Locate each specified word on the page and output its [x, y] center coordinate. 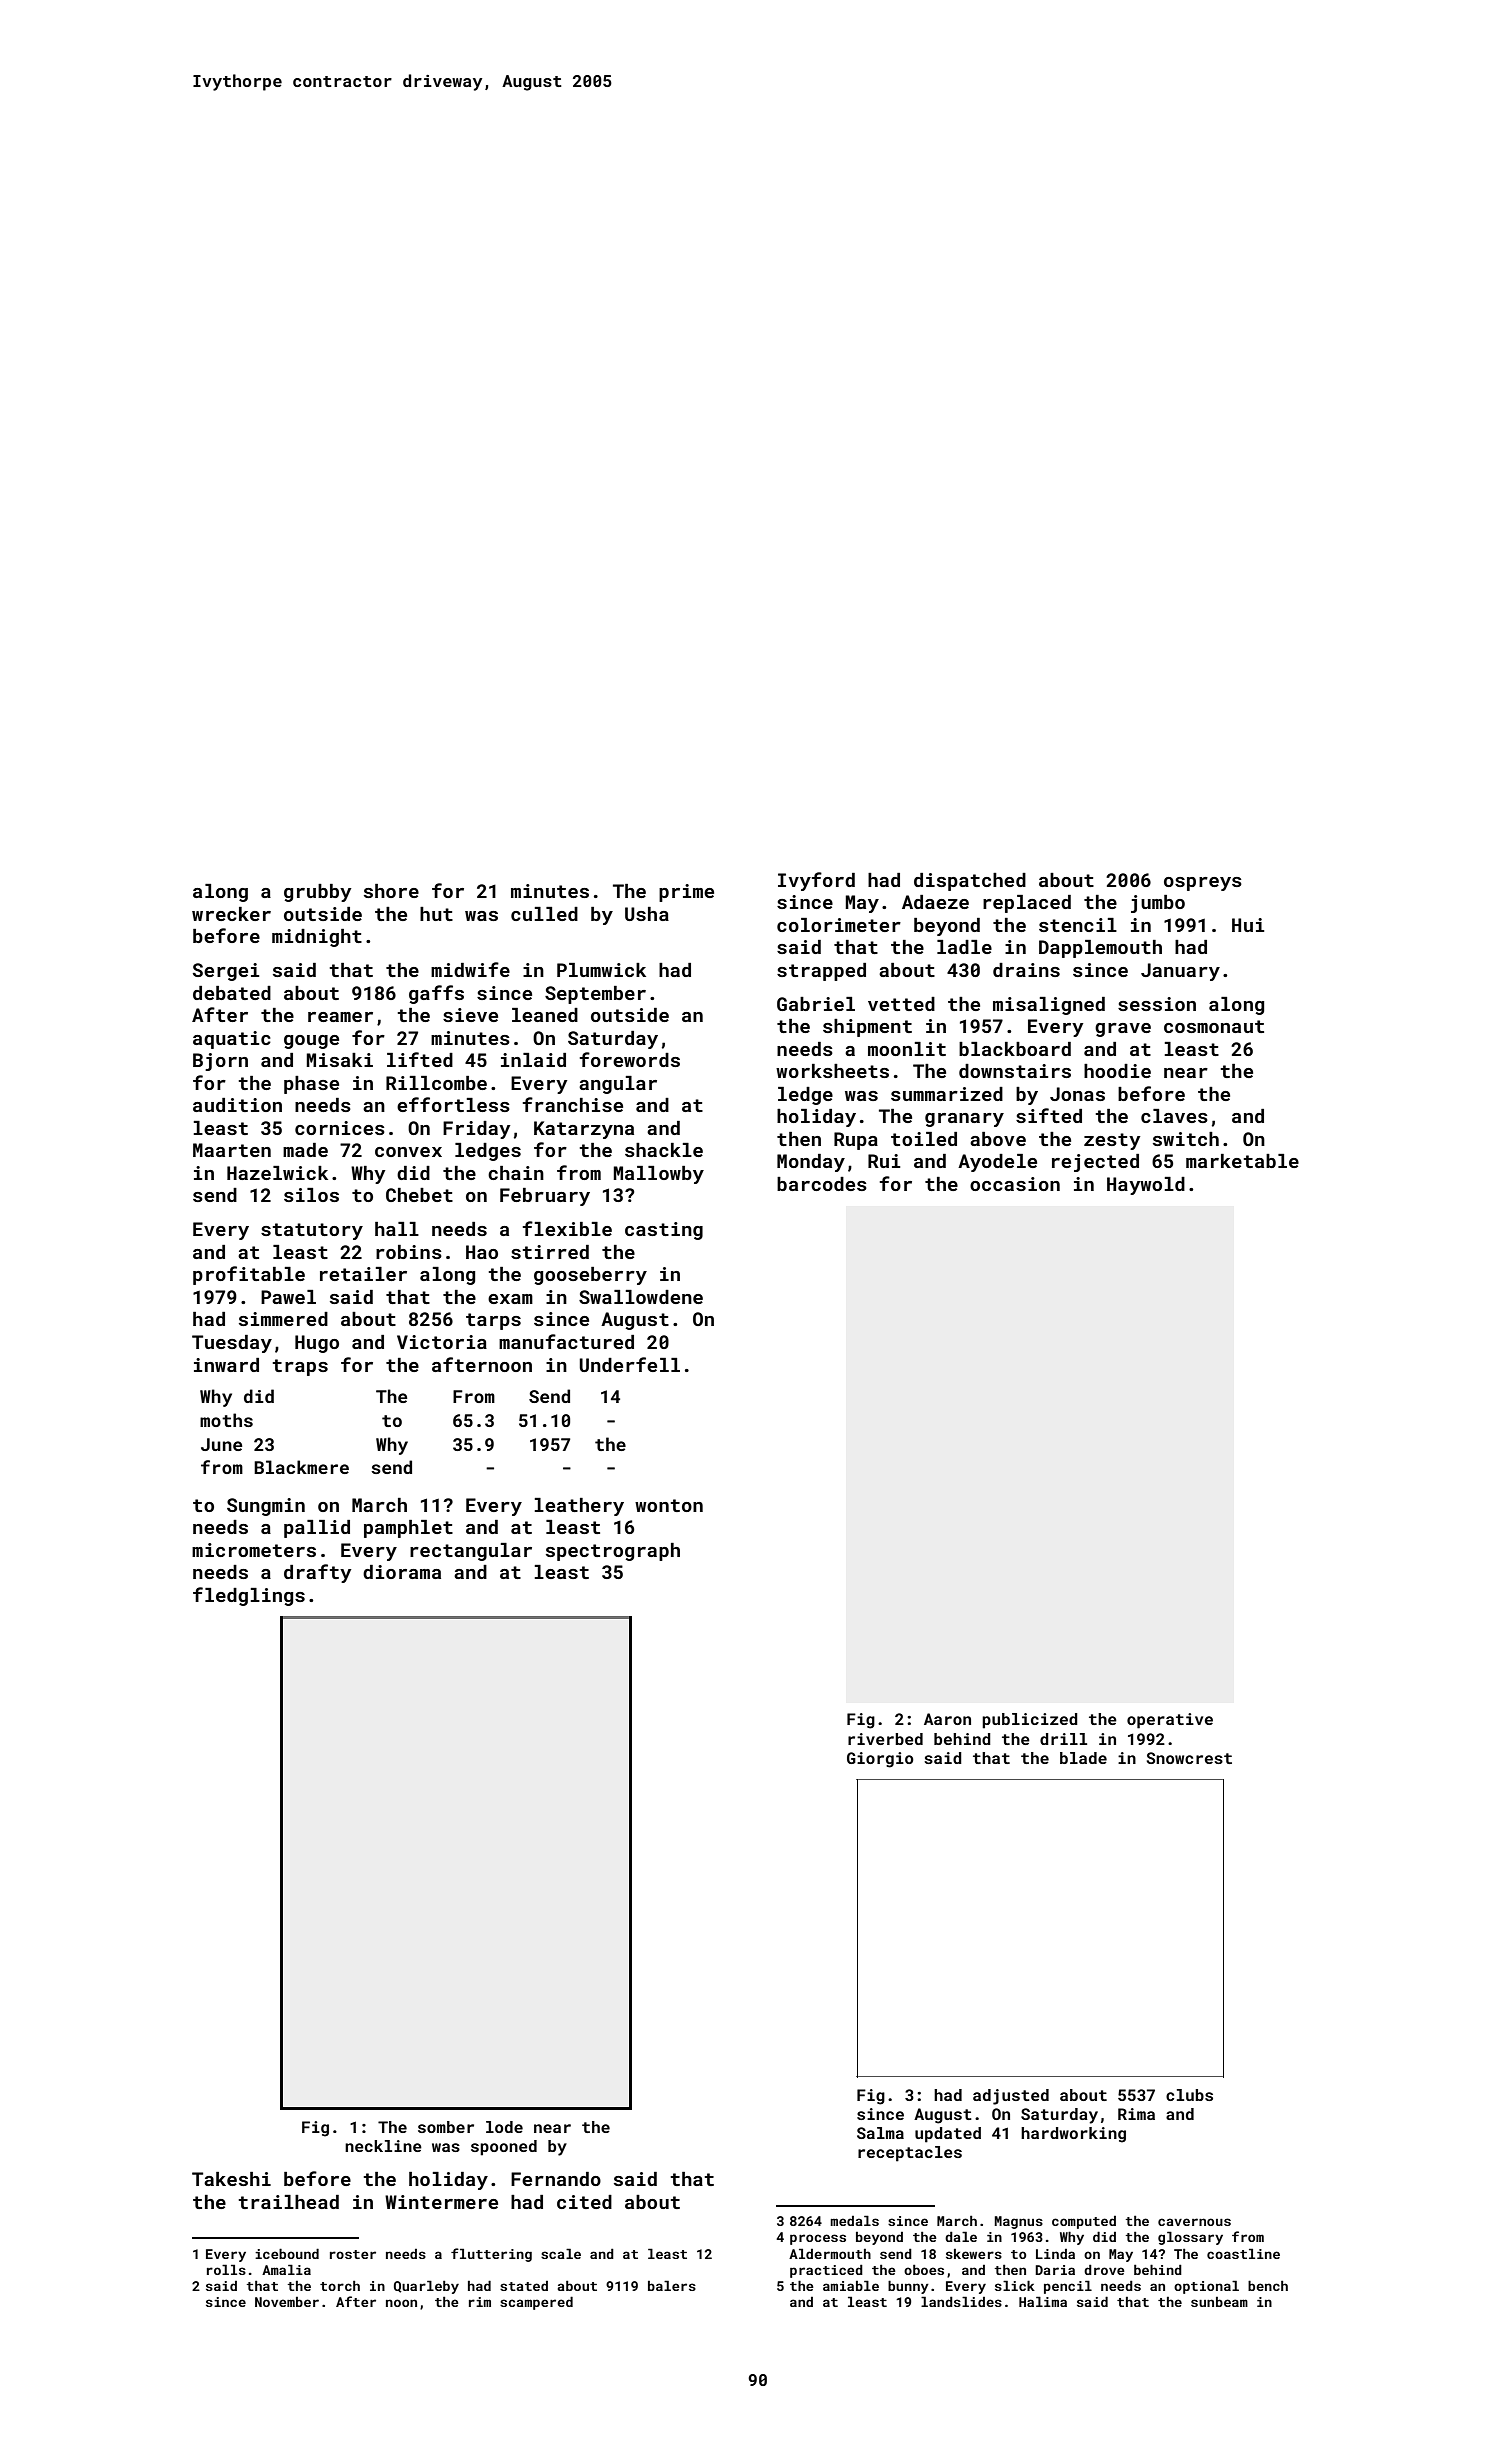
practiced [826, 2271]
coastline [1243, 2253]
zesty [1112, 1141]
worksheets [832, 1071]
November [287, 2302]
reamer [340, 1017]
